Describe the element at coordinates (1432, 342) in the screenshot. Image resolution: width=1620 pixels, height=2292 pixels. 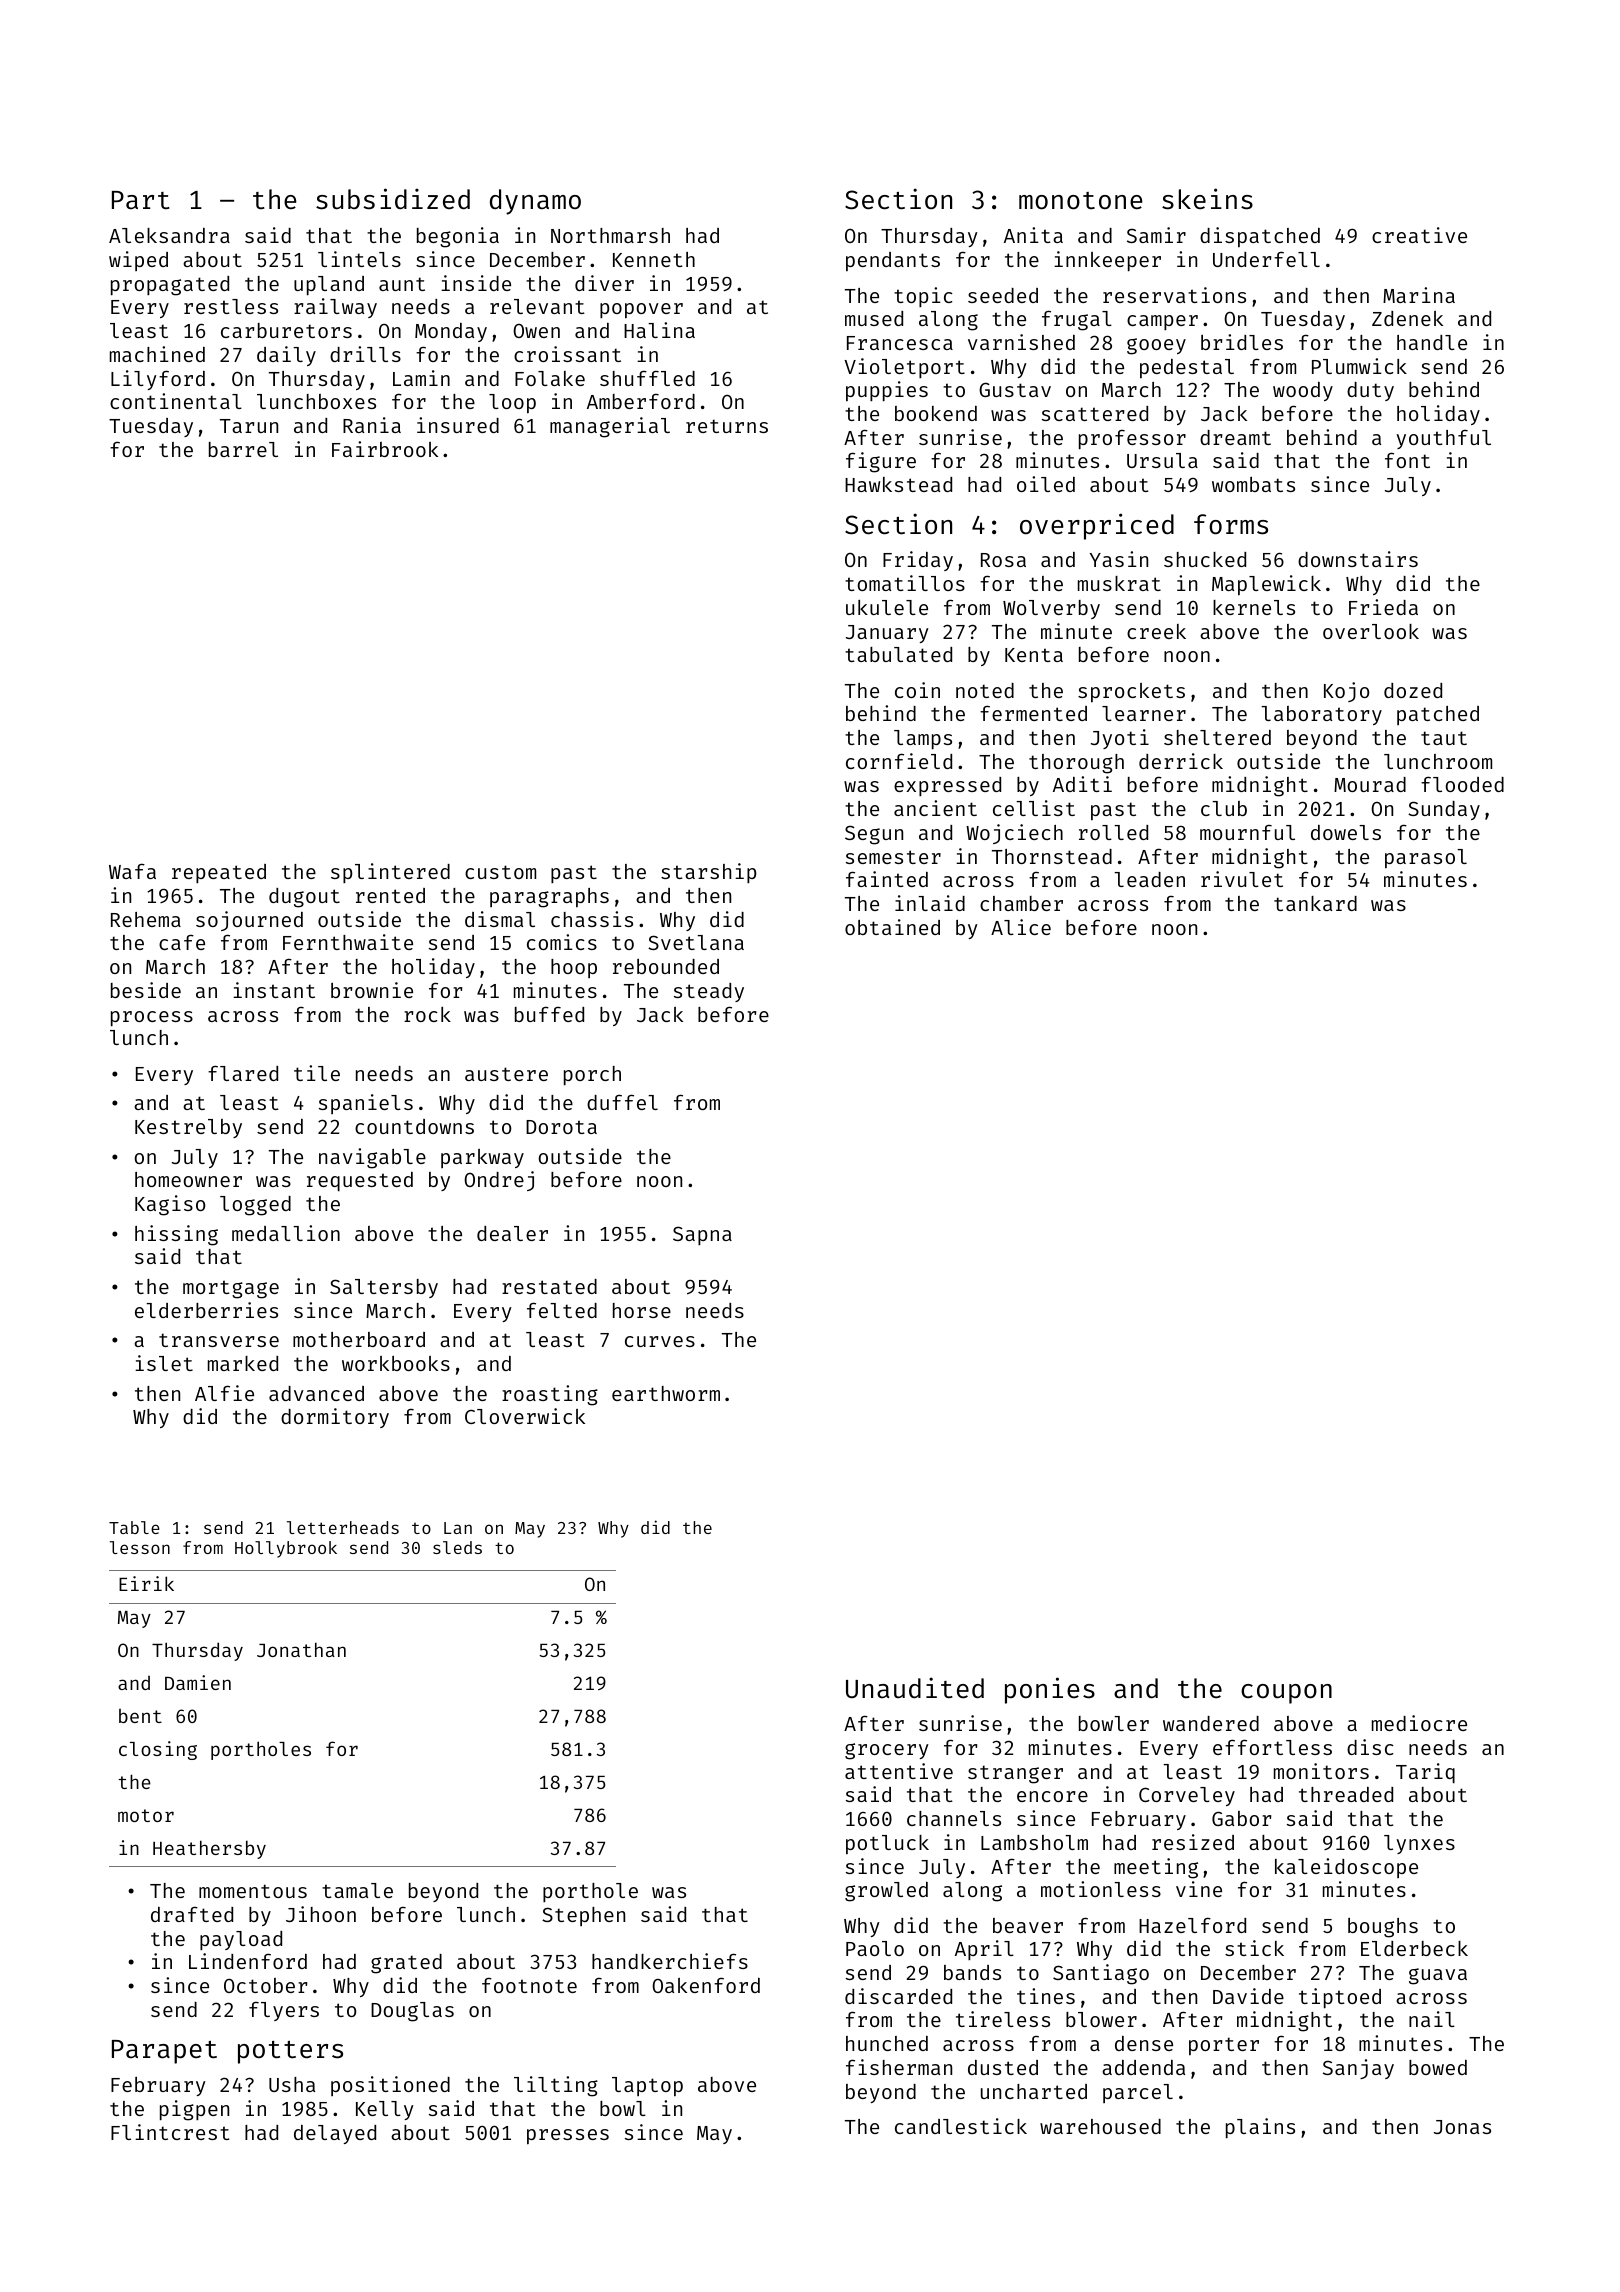
I see `handle` at that location.
